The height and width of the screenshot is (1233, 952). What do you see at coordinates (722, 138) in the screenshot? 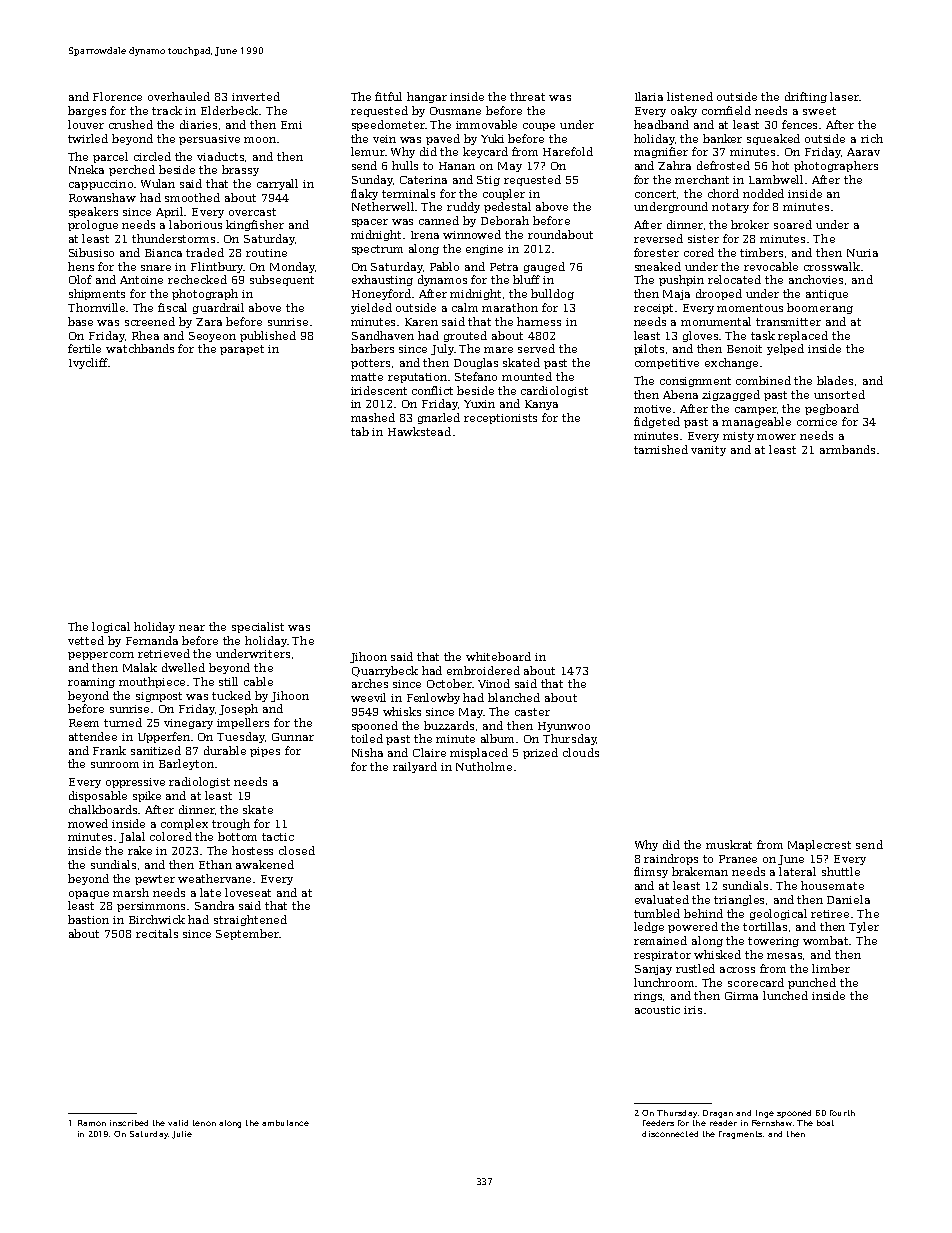
I see `banker` at bounding box center [722, 138].
